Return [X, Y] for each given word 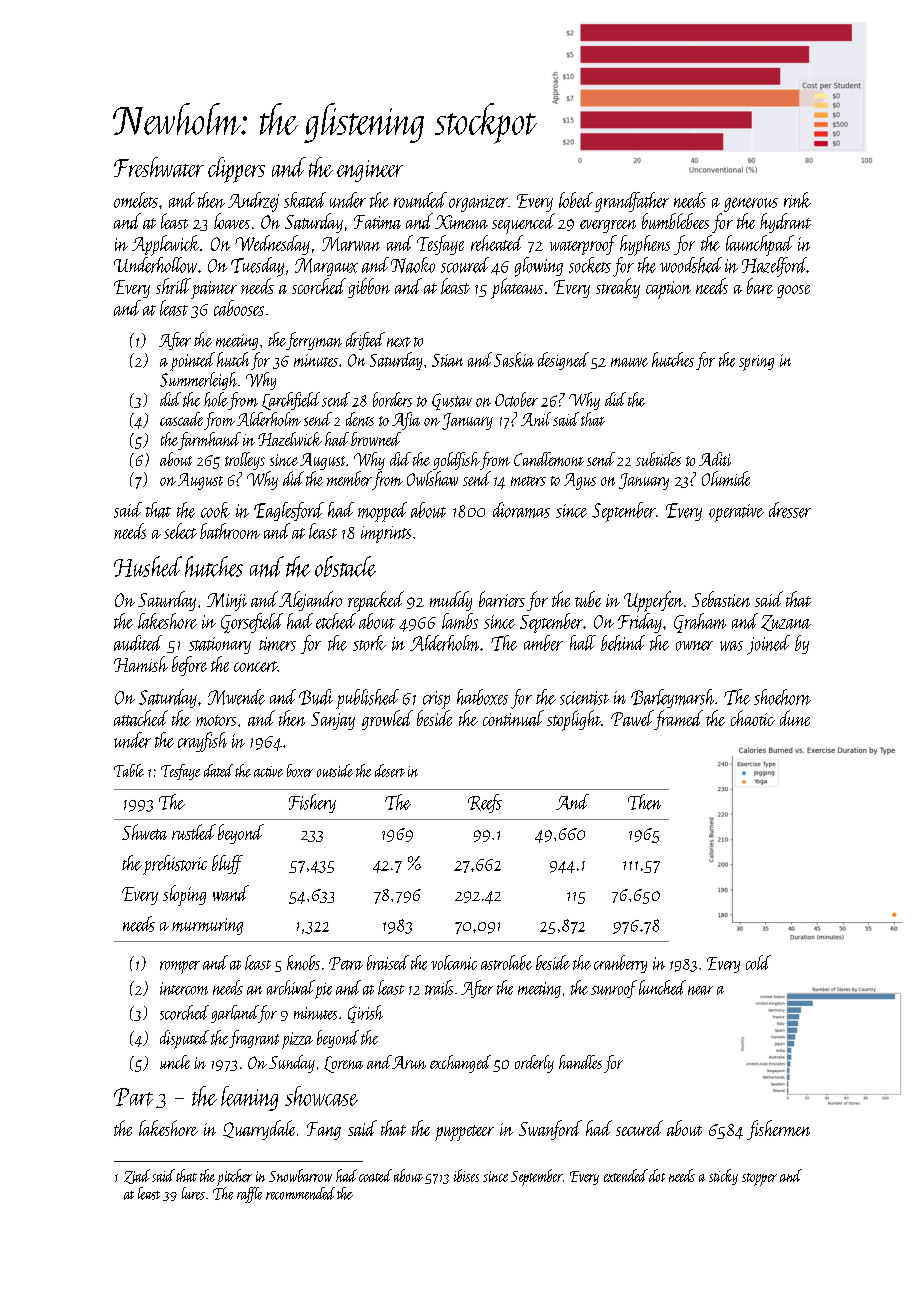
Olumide [726, 478]
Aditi [715, 459]
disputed [184, 1039]
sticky [723, 1177]
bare [760, 286]
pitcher [234, 1177]
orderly [534, 1064]
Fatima [377, 222]
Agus [580, 481]
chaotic [753, 718]
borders [392, 399]
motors [216, 720]
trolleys [245, 461]
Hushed [148, 566]
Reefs [485, 803]
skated [305, 200]
